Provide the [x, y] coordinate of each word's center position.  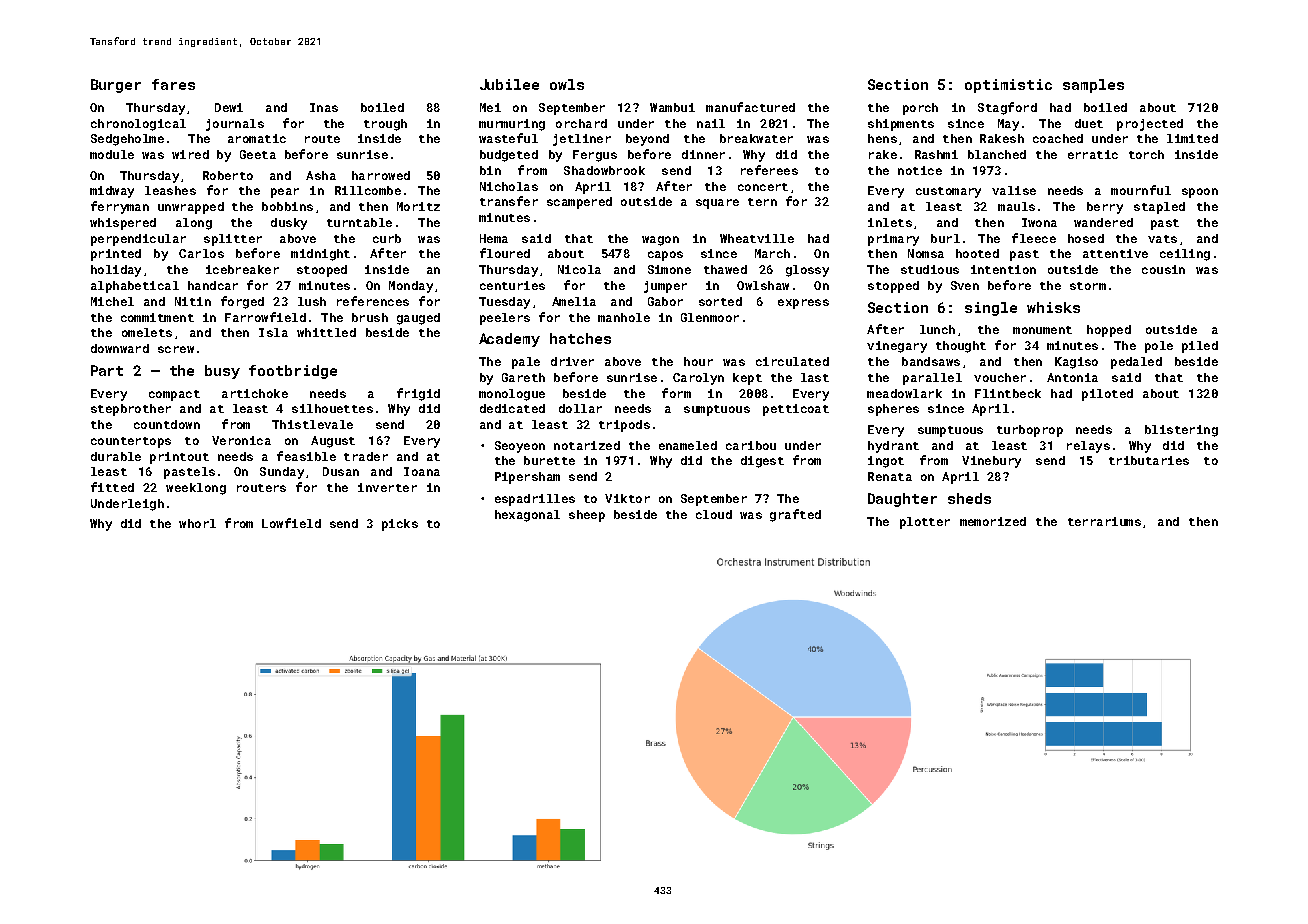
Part [107, 370]
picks [400, 525]
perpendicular [138, 240]
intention [1003, 269]
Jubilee [509, 84]
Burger [116, 86]
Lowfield [291, 523]
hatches [580, 338]
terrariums [1104, 521]
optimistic [1008, 86]
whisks [1053, 307]
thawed [725, 269]
